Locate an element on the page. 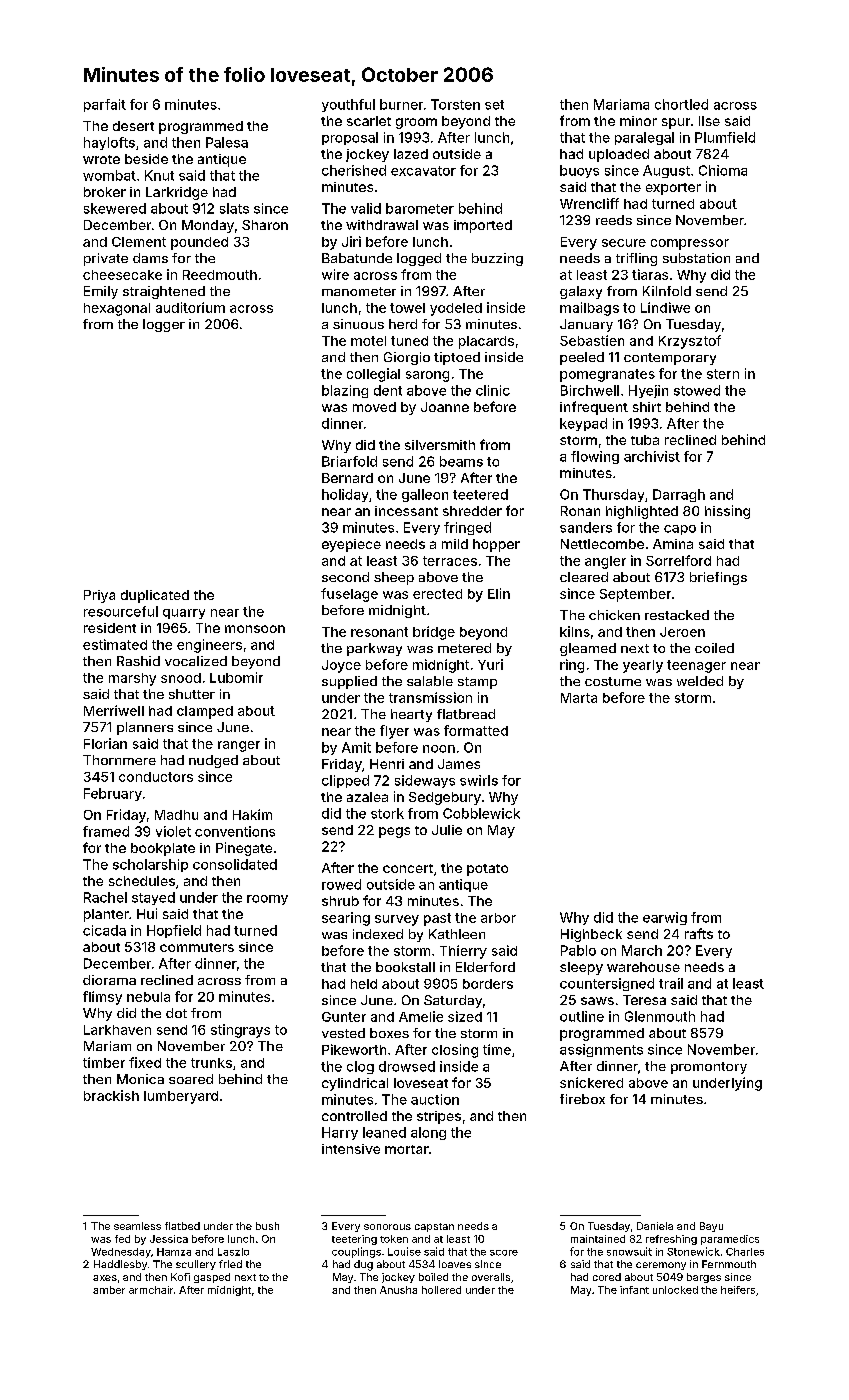 Image resolution: width=849 pixels, height=1400 pixels. youthful is located at coordinates (348, 105).
